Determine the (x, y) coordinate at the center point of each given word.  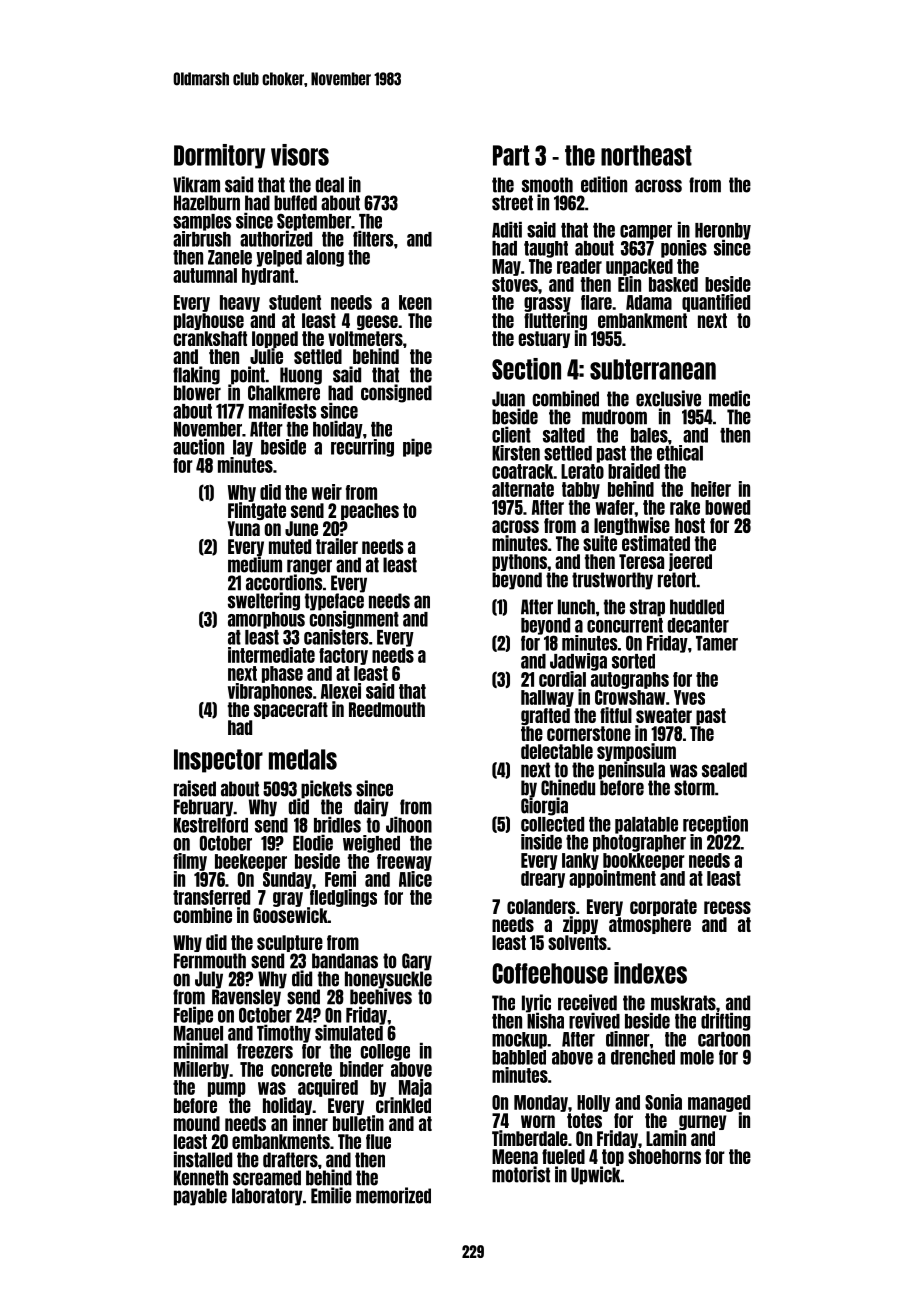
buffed (295, 203)
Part (511, 155)
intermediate (271, 655)
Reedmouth (387, 709)
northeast (646, 155)
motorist (521, 1174)
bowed (727, 507)
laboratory (267, 1197)
